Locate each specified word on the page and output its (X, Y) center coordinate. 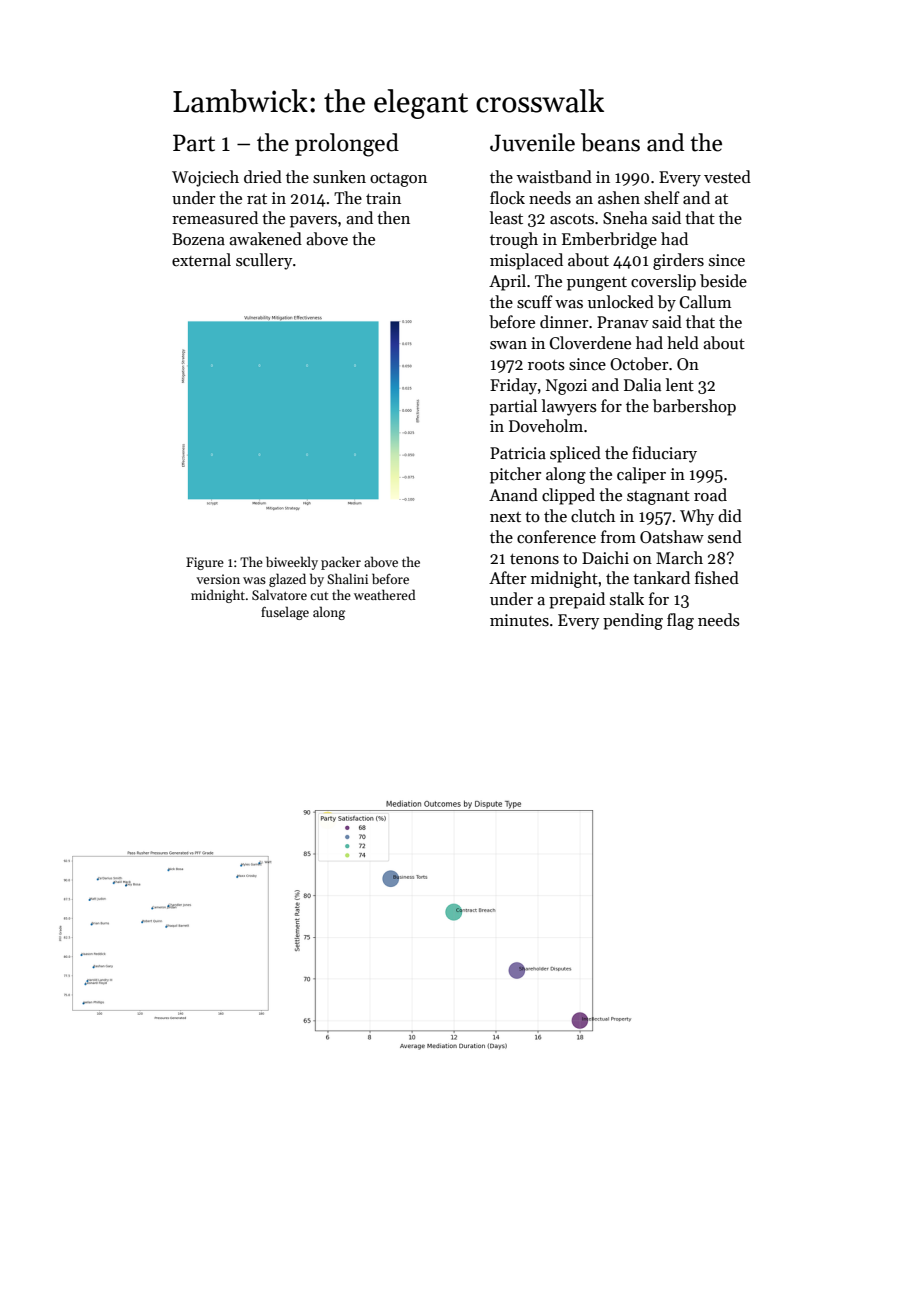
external (201, 260)
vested (727, 177)
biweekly (292, 563)
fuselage (285, 613)
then (393, 217)
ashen (619, 198)
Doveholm (546, 425)
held (683, 343)
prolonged (347, 145)
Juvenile (532, 142)
